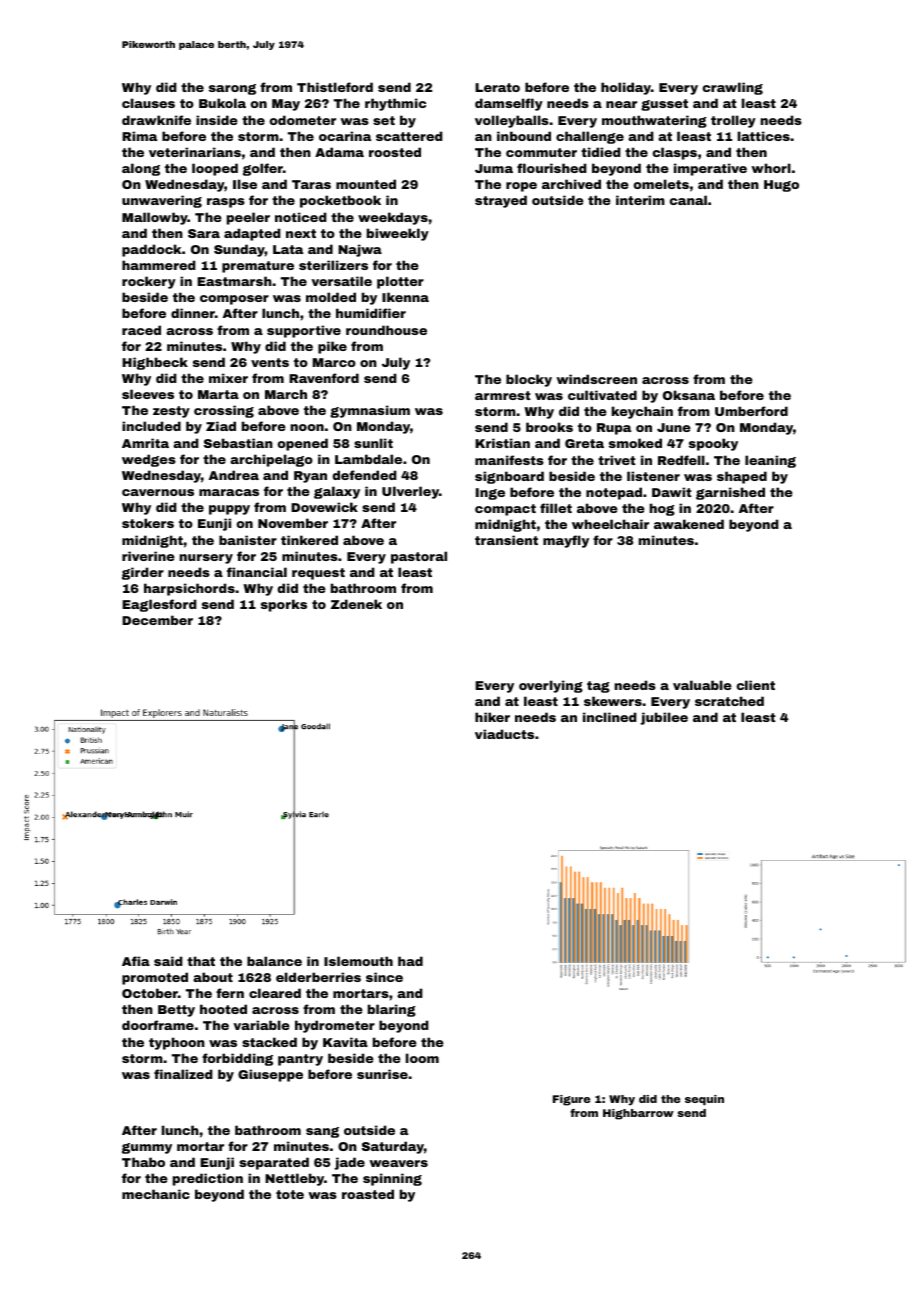 The height and width of the page is (1308, 924). Describe the element at coordinates (704, 1100) in the page. I see `sequin` at that location.
